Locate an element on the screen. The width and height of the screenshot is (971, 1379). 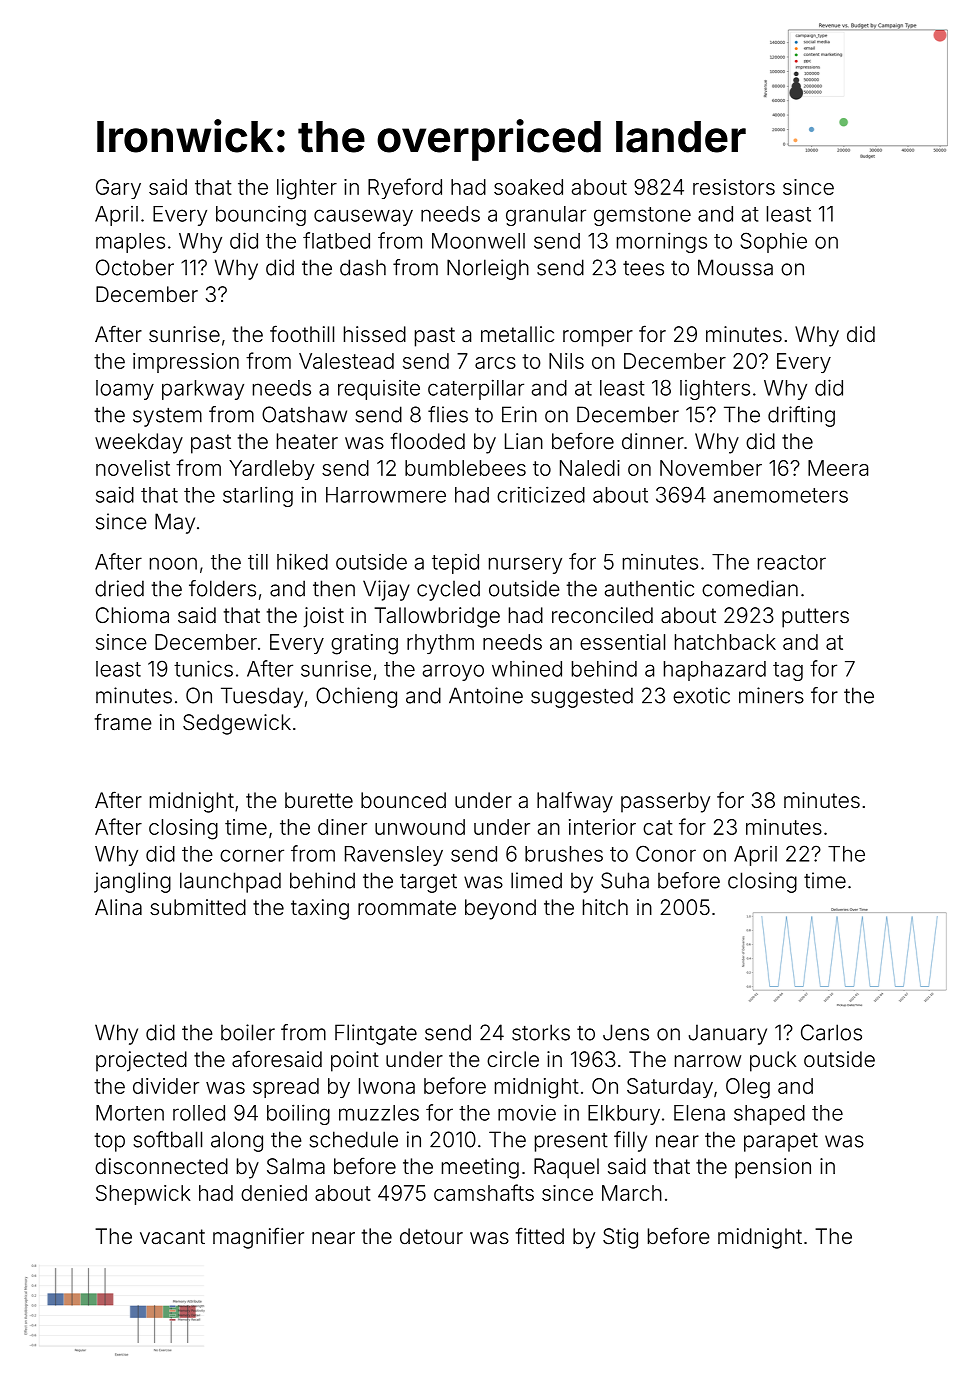
Jens is located at coordinates (626, 1032).
